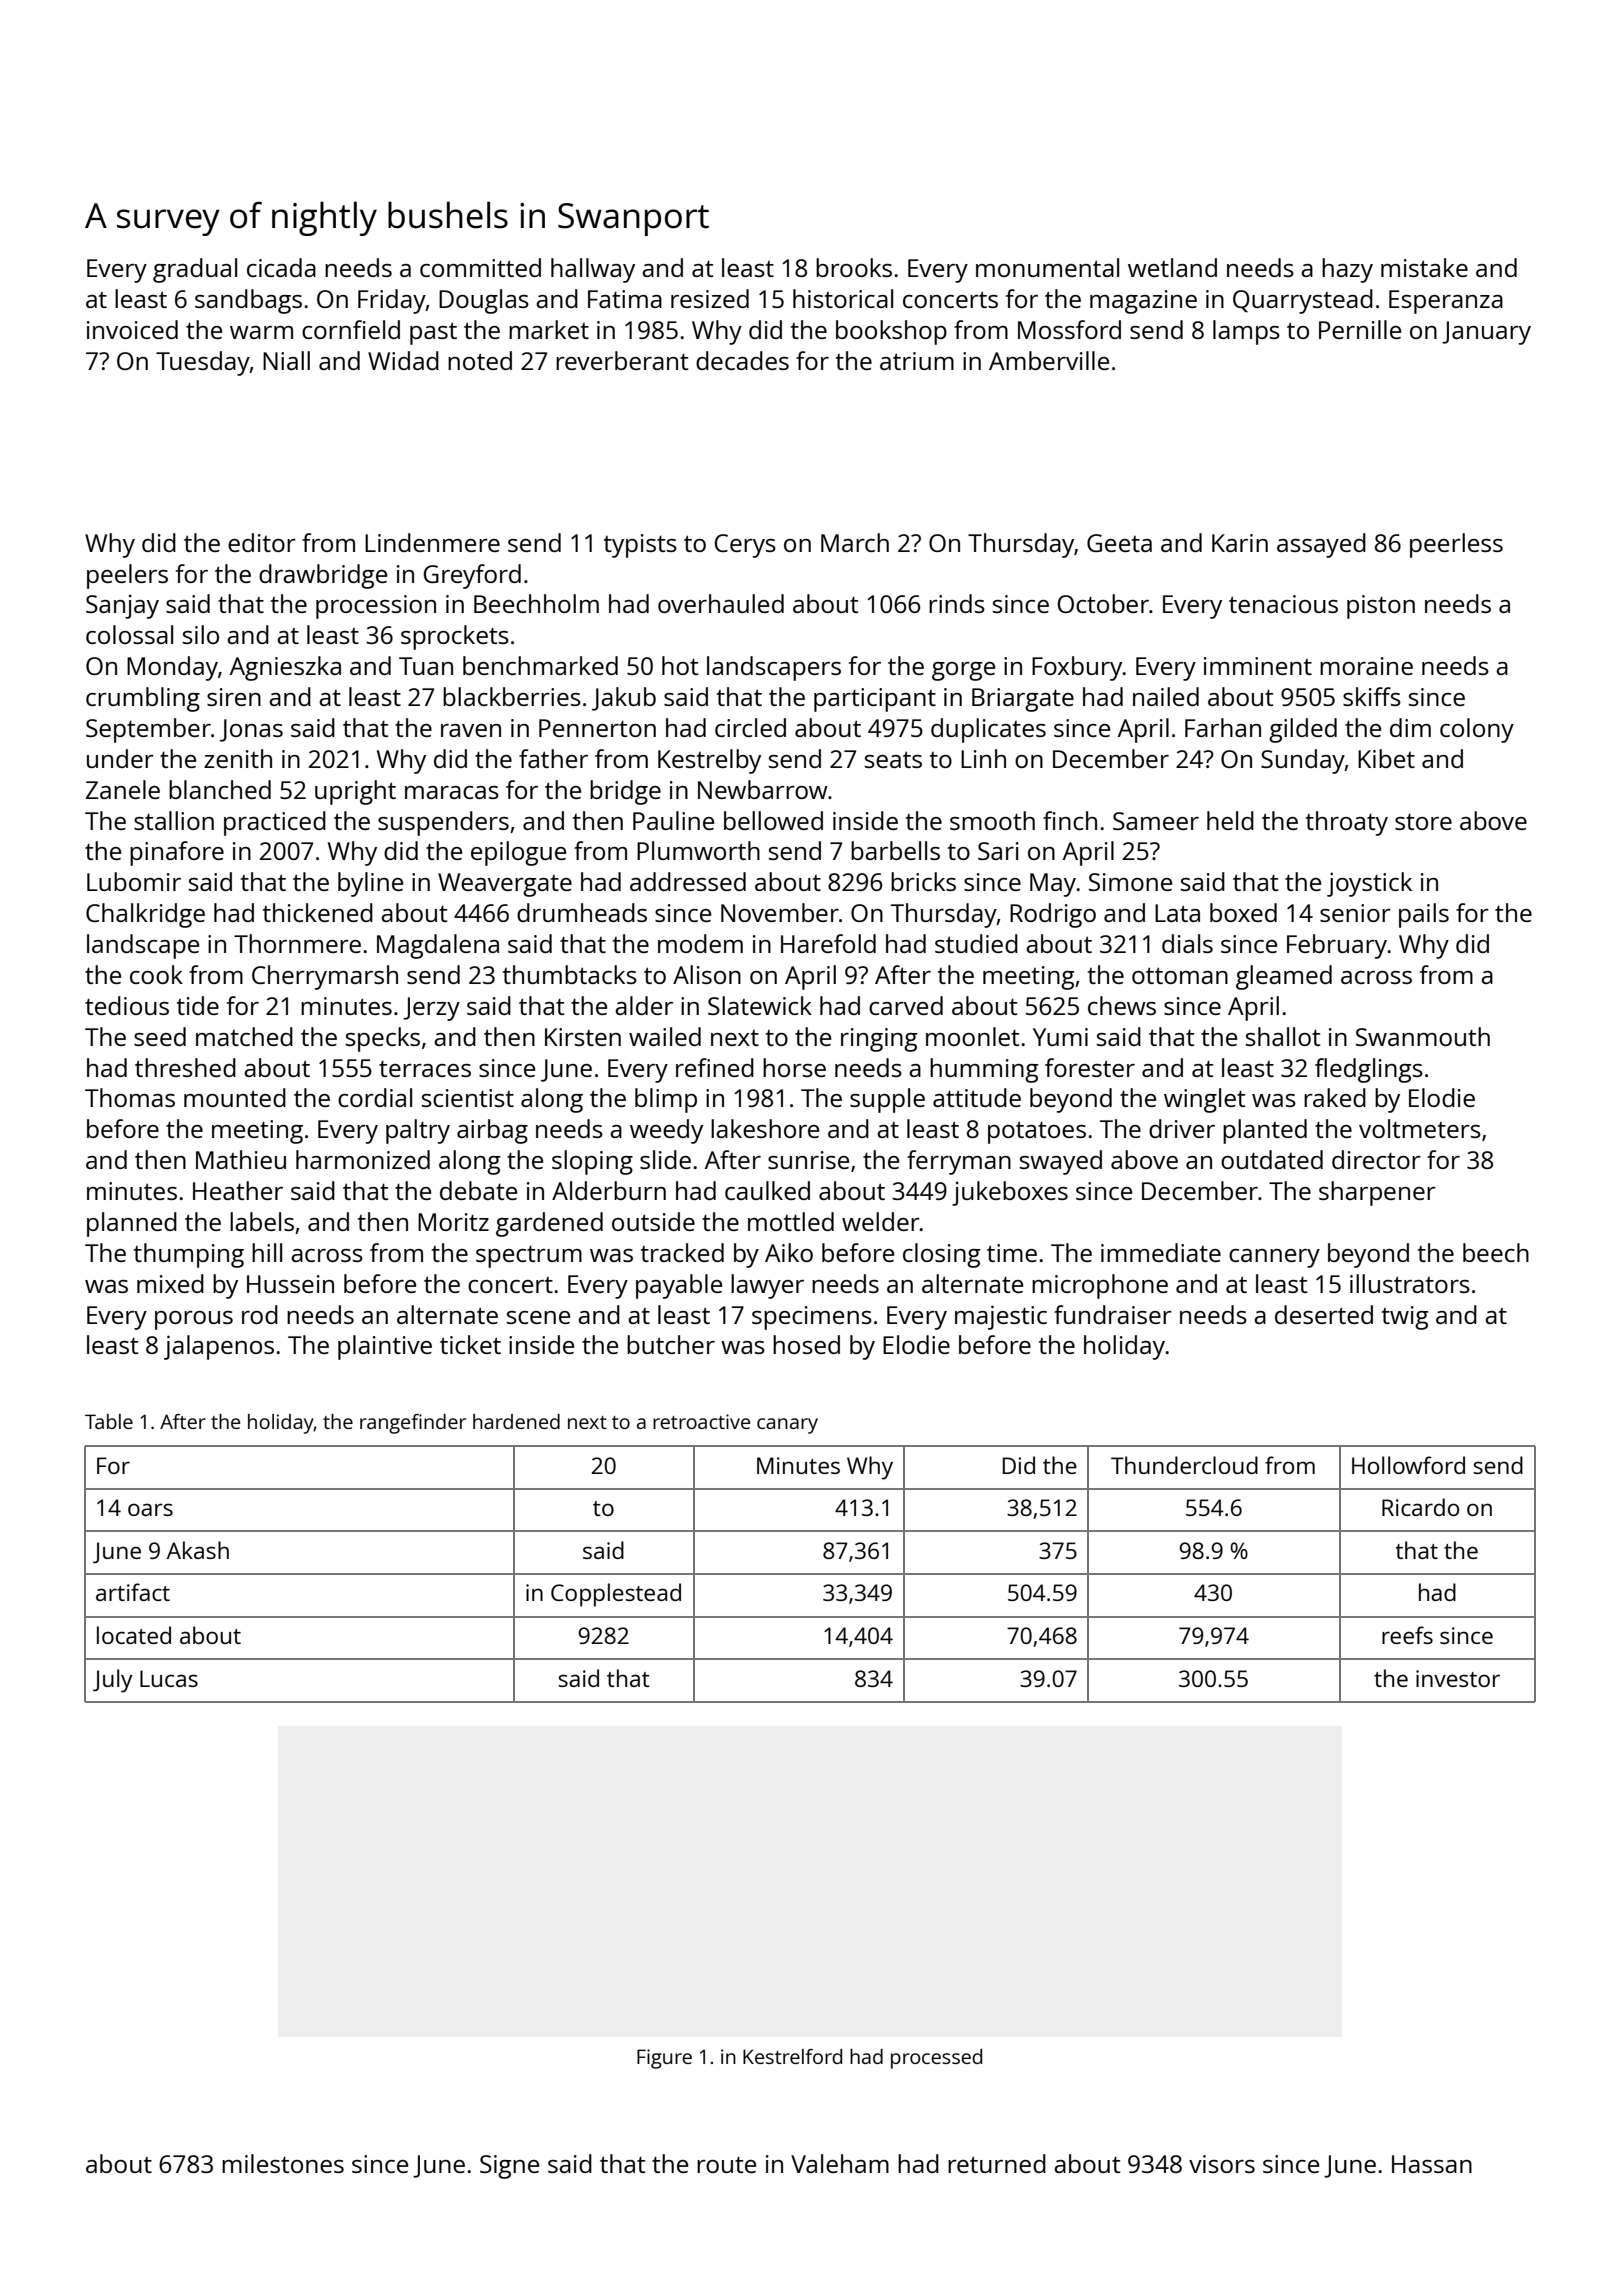  Describe the element at coordinates (1410, 1283) in the screenshot. I see `illustrators` at that location.
